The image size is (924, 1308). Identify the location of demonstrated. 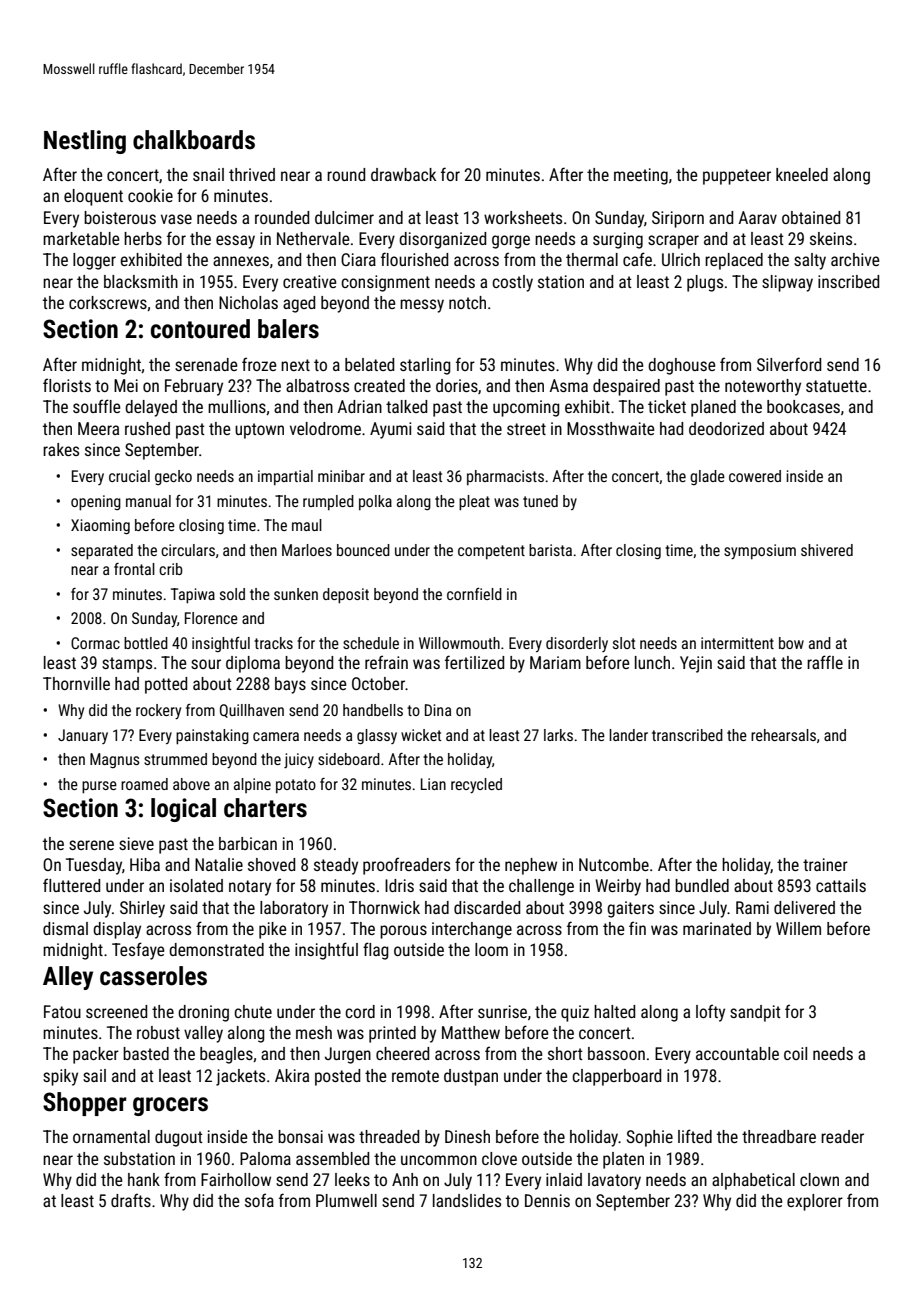
(216, 949).
